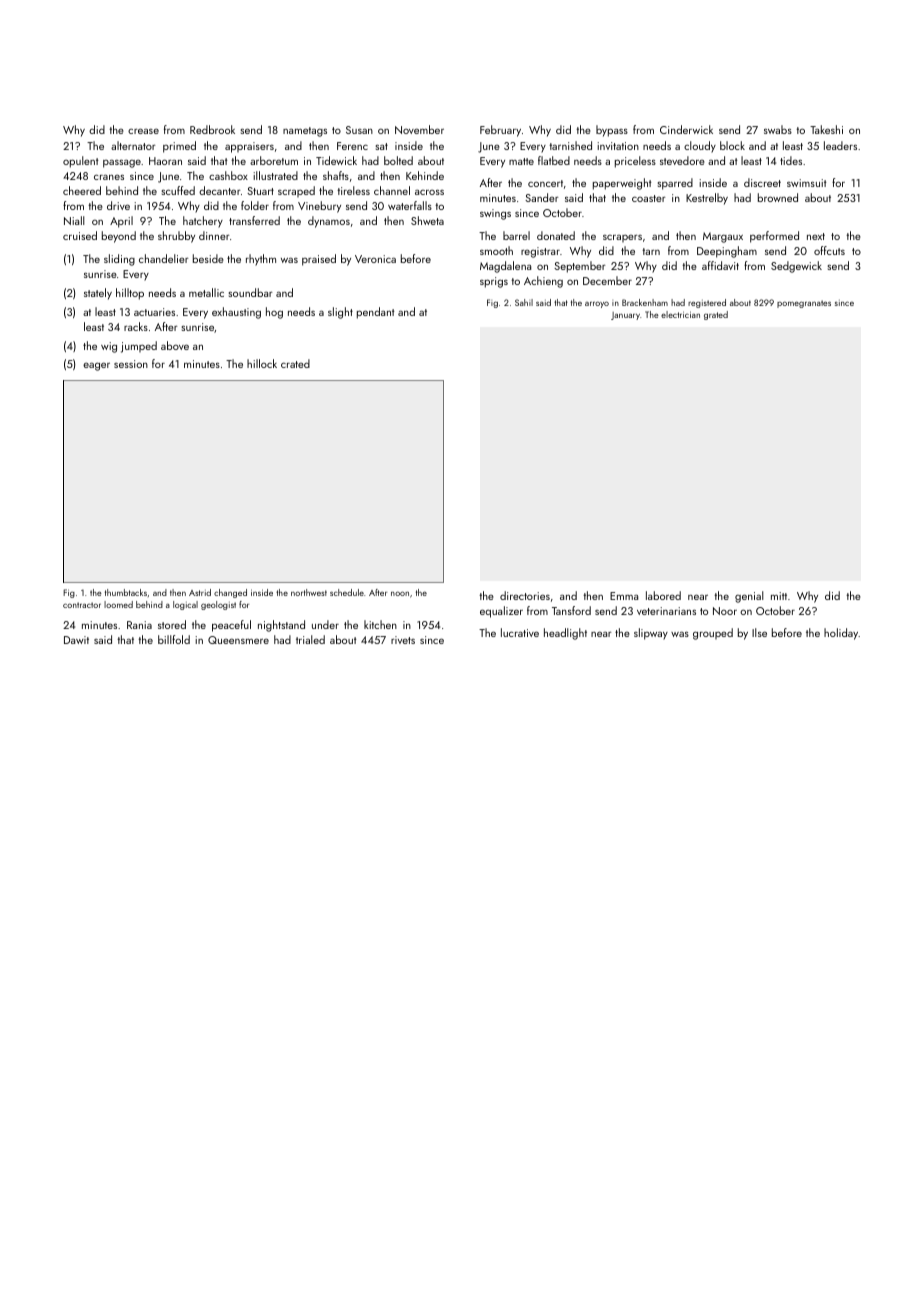  Describe the element at coordinates (352, 146) in the document. I see `Ferenc` at that location.
